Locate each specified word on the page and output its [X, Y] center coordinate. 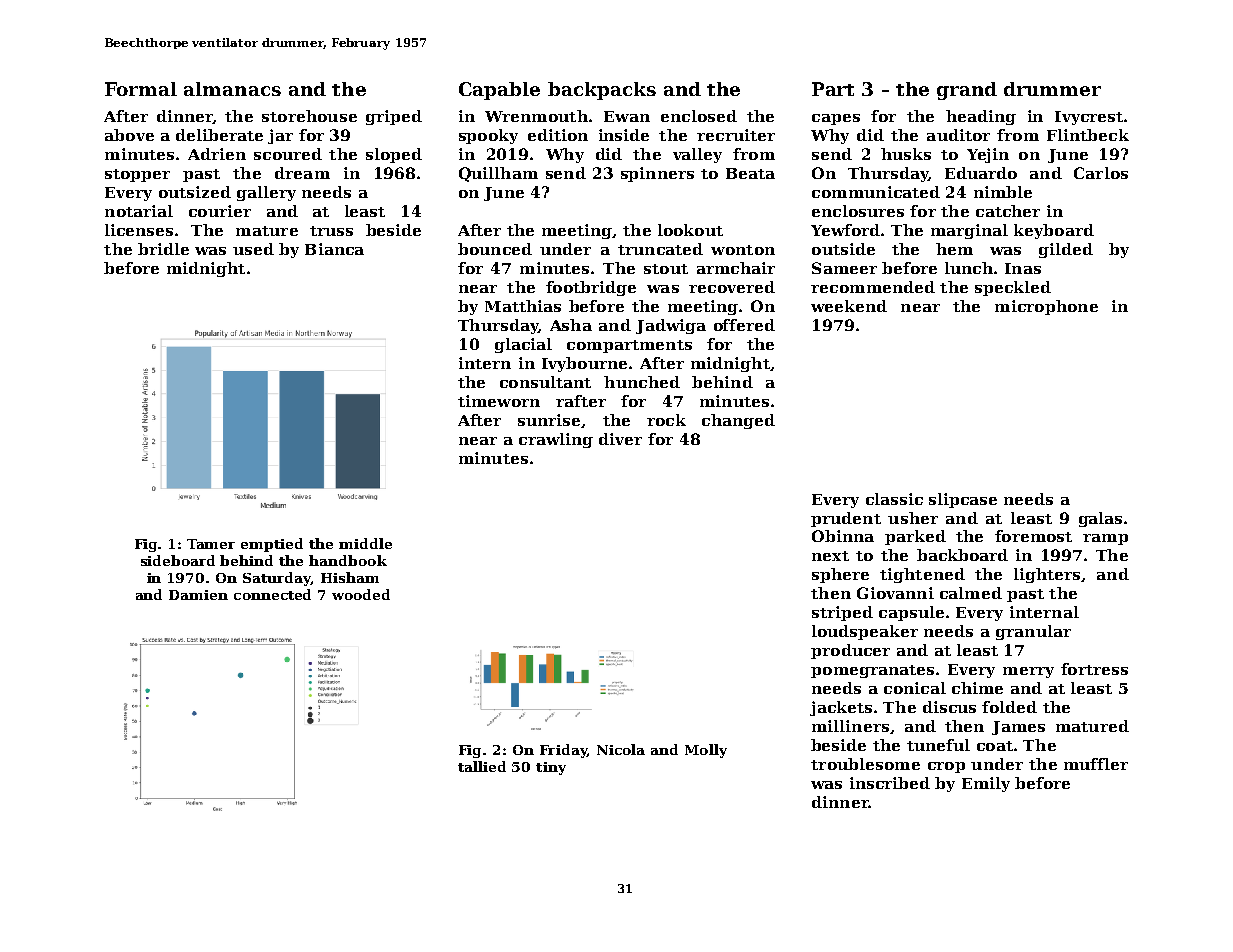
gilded [1066, 250]
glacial [523, 345]
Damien [198, 595]
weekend [849, 306]
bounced [495, 249]
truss [331, 231]
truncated [660, 249]
